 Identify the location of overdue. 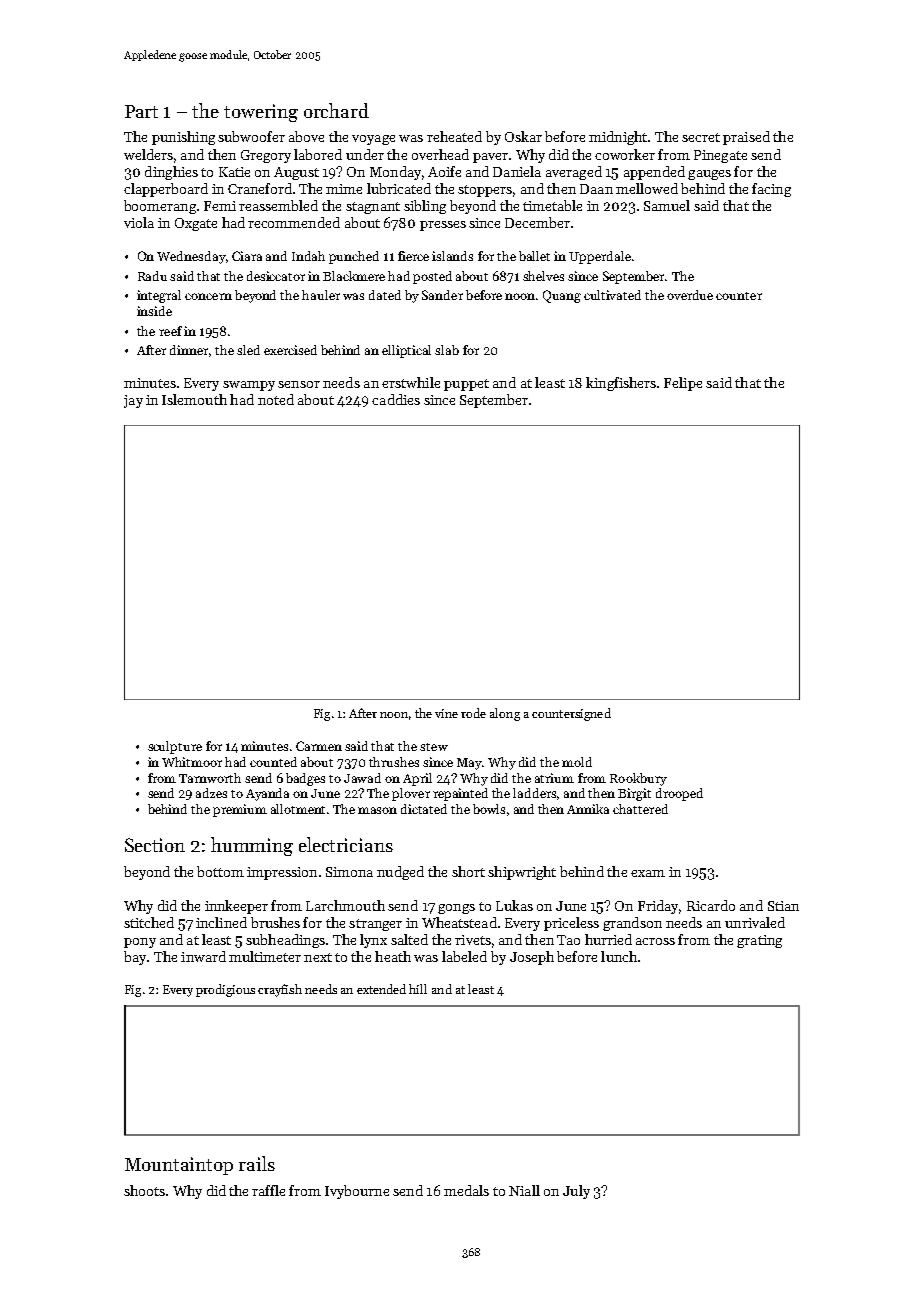
(690, 295).
